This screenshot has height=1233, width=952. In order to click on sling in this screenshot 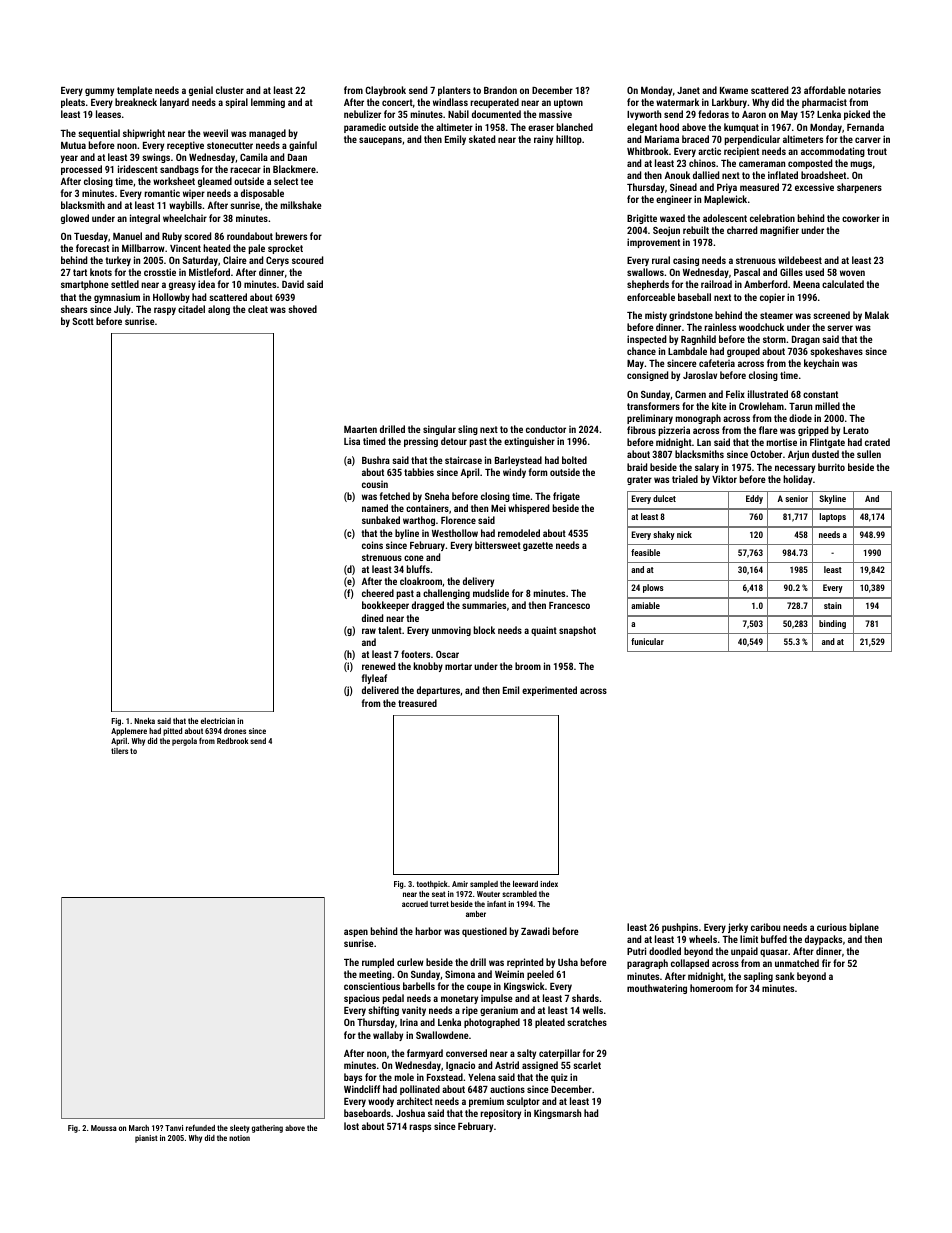, I will do `click(468, 430)`.
